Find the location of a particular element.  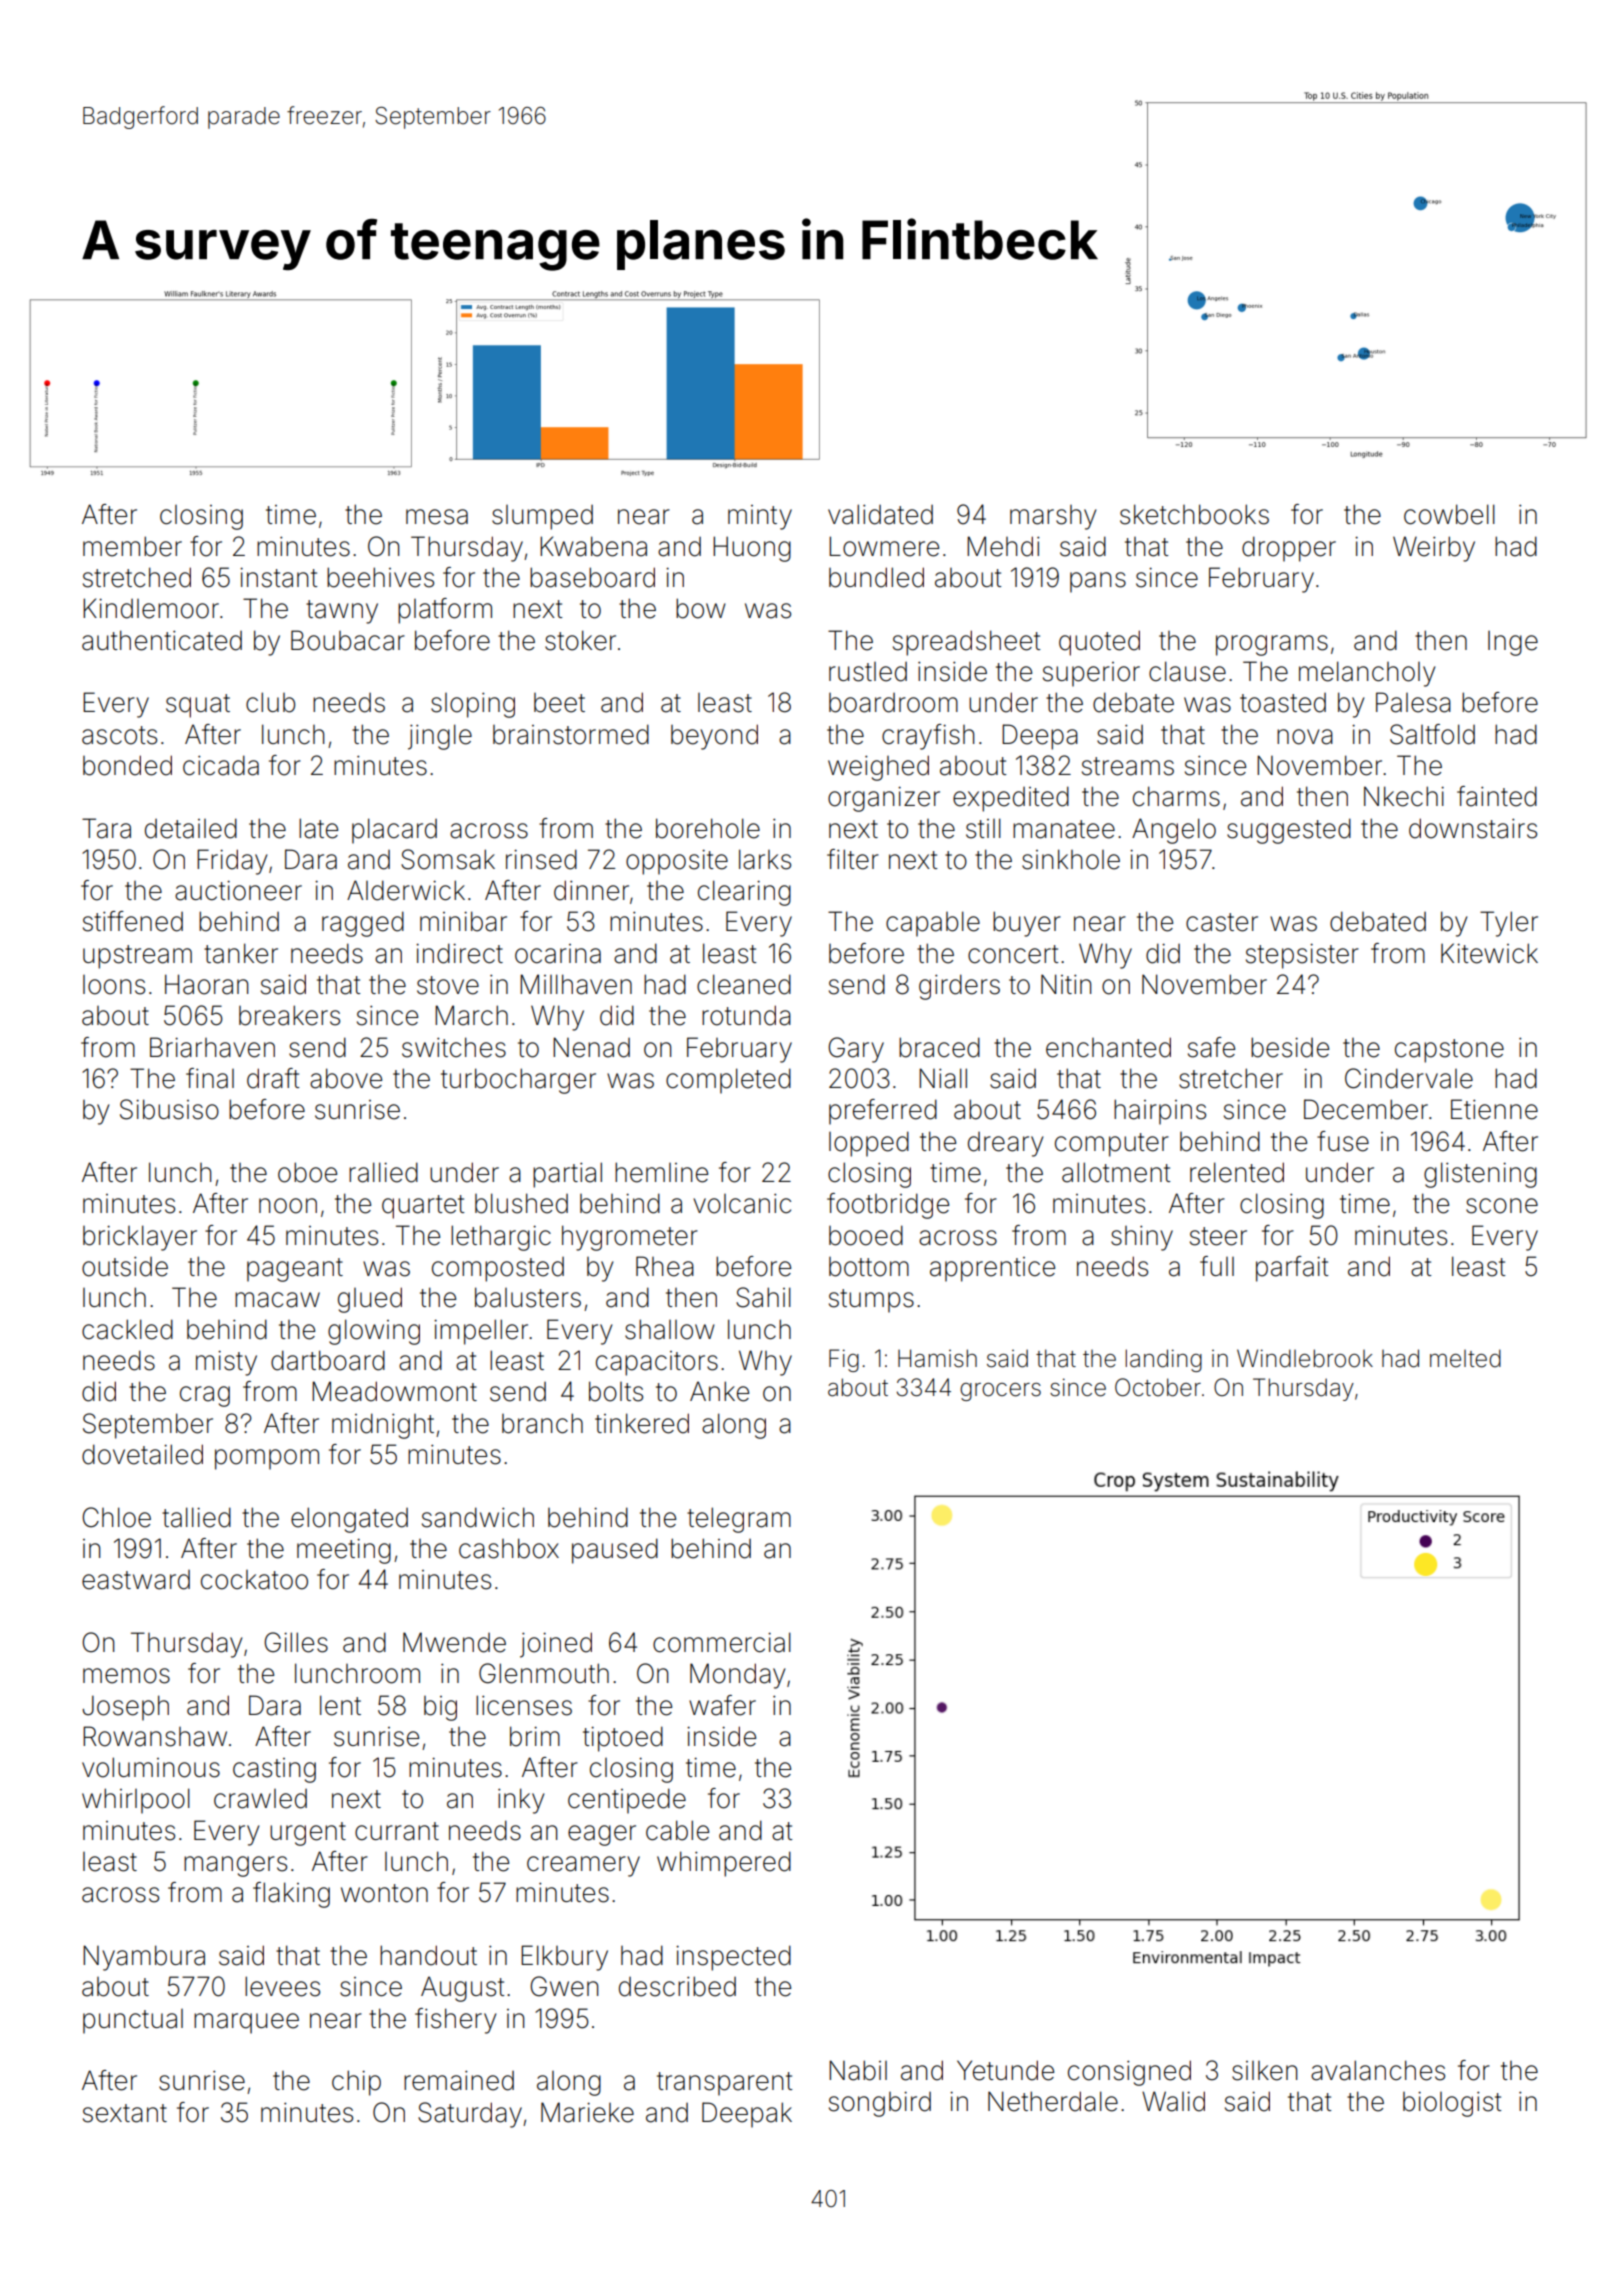

landing is located at coordinates (1163, 1360).
